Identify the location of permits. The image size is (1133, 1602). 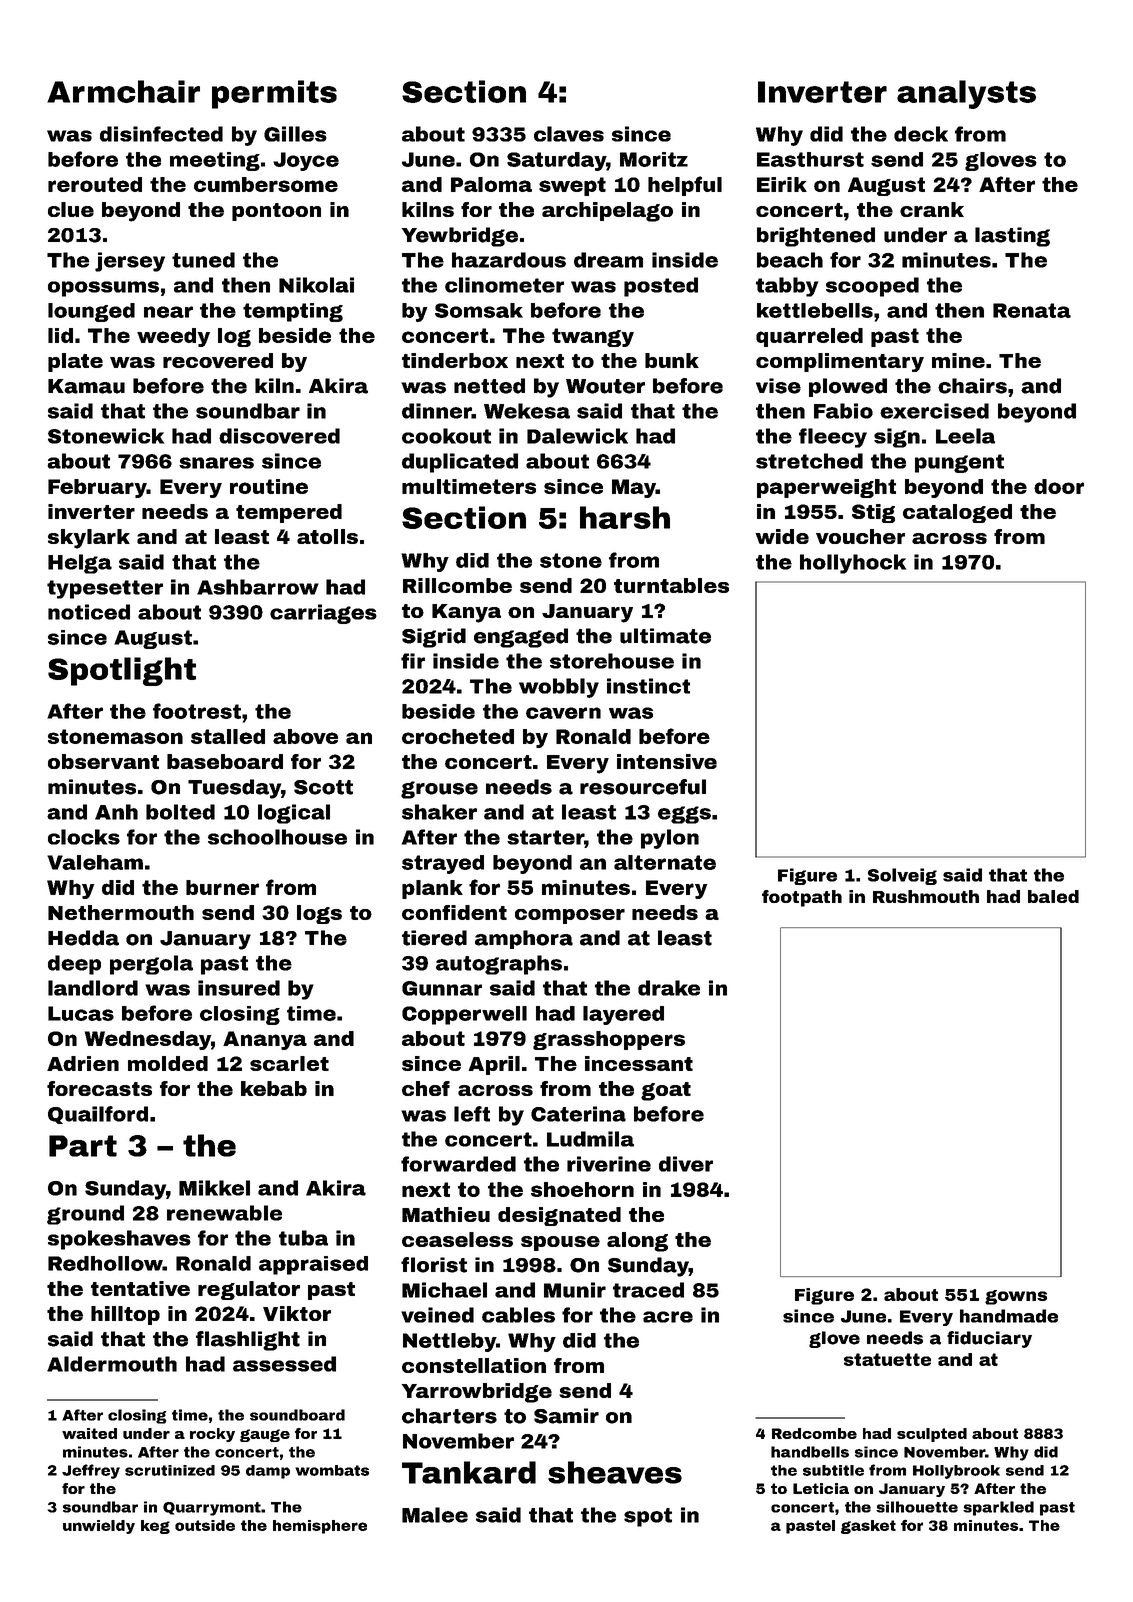
(274, 94).
